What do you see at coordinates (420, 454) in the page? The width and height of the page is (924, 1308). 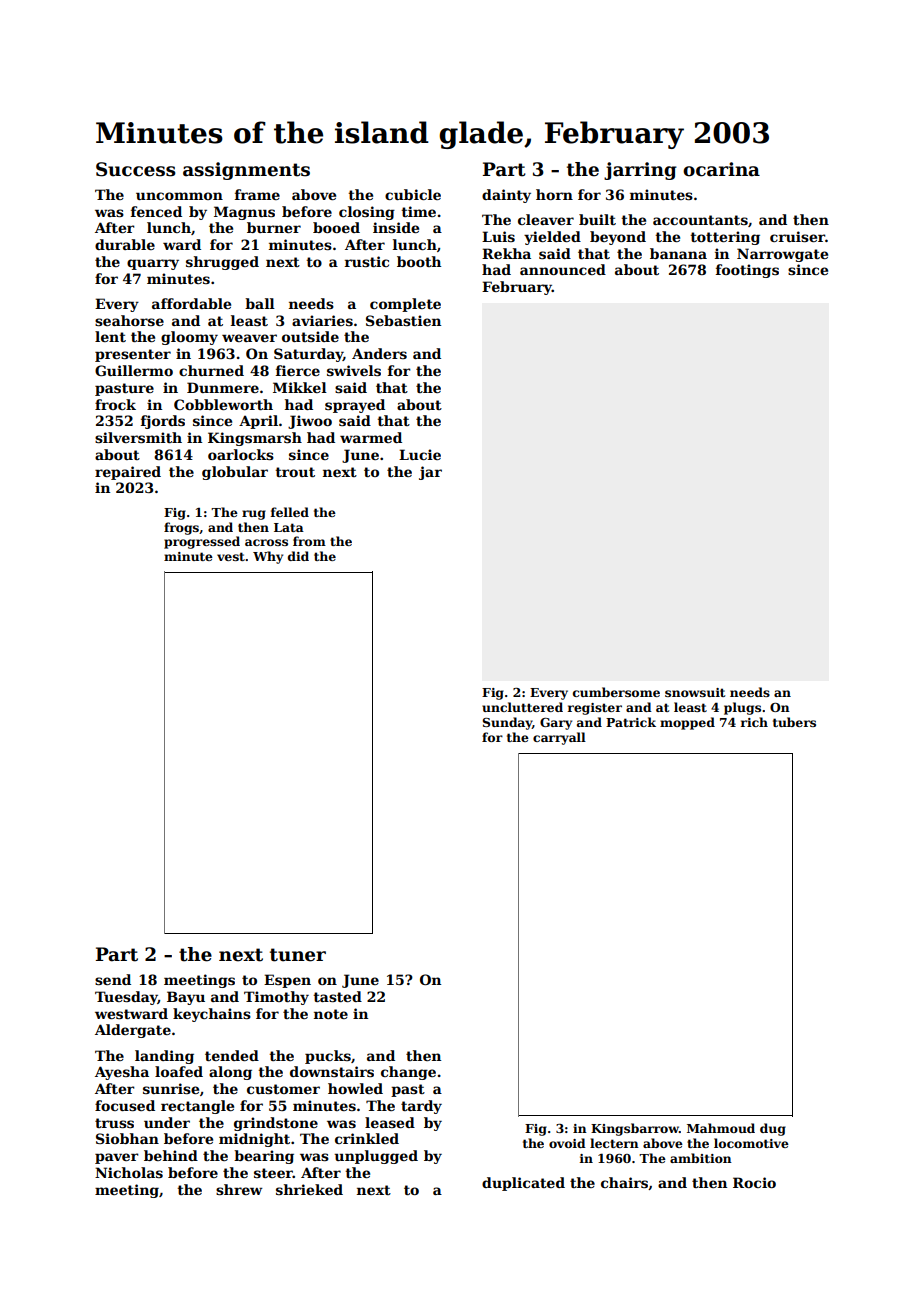 I see `Lucie` at bounding box center [420, 454].
